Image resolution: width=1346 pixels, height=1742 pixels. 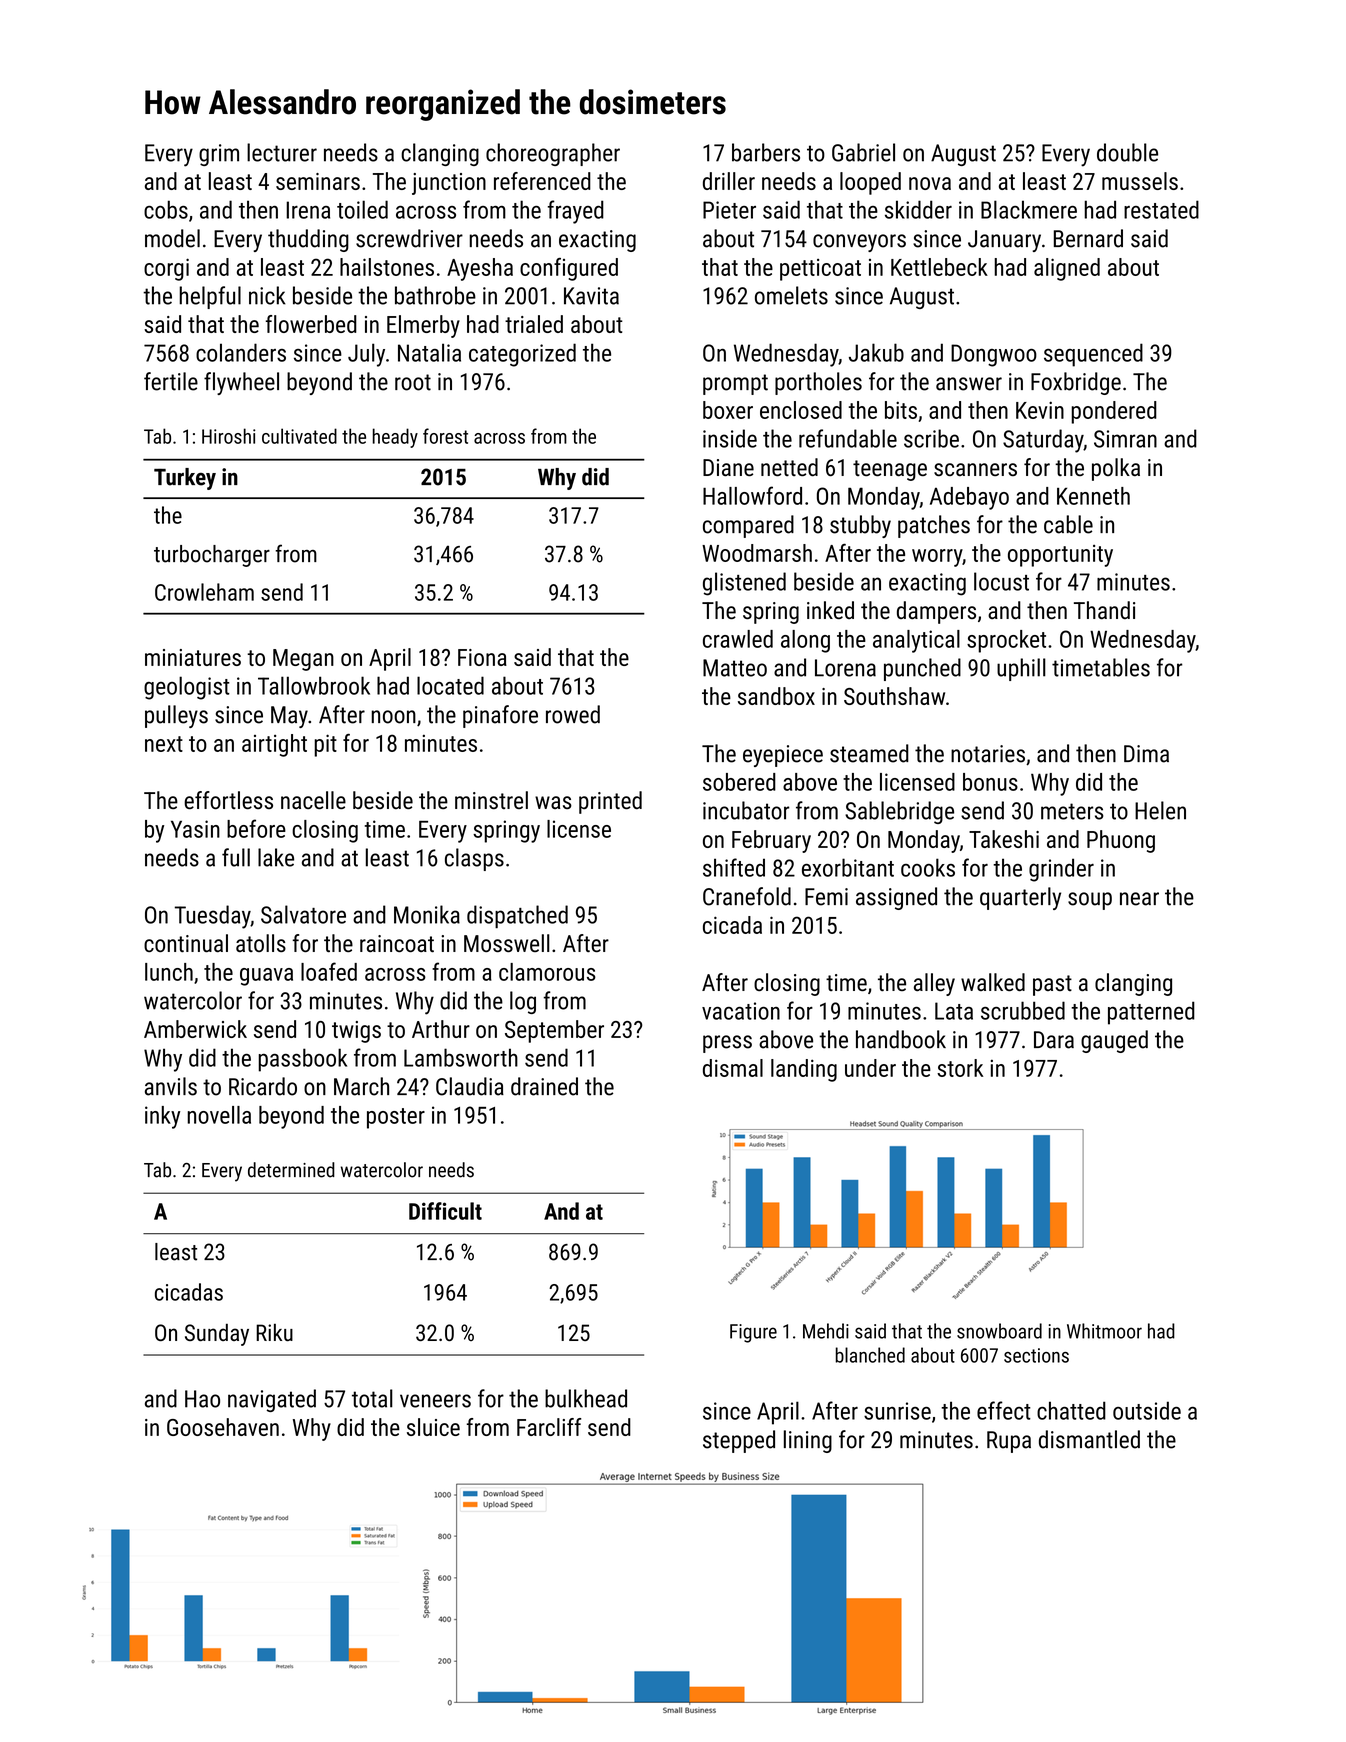 I want to click on lining, so click(x=808, y=1441).
